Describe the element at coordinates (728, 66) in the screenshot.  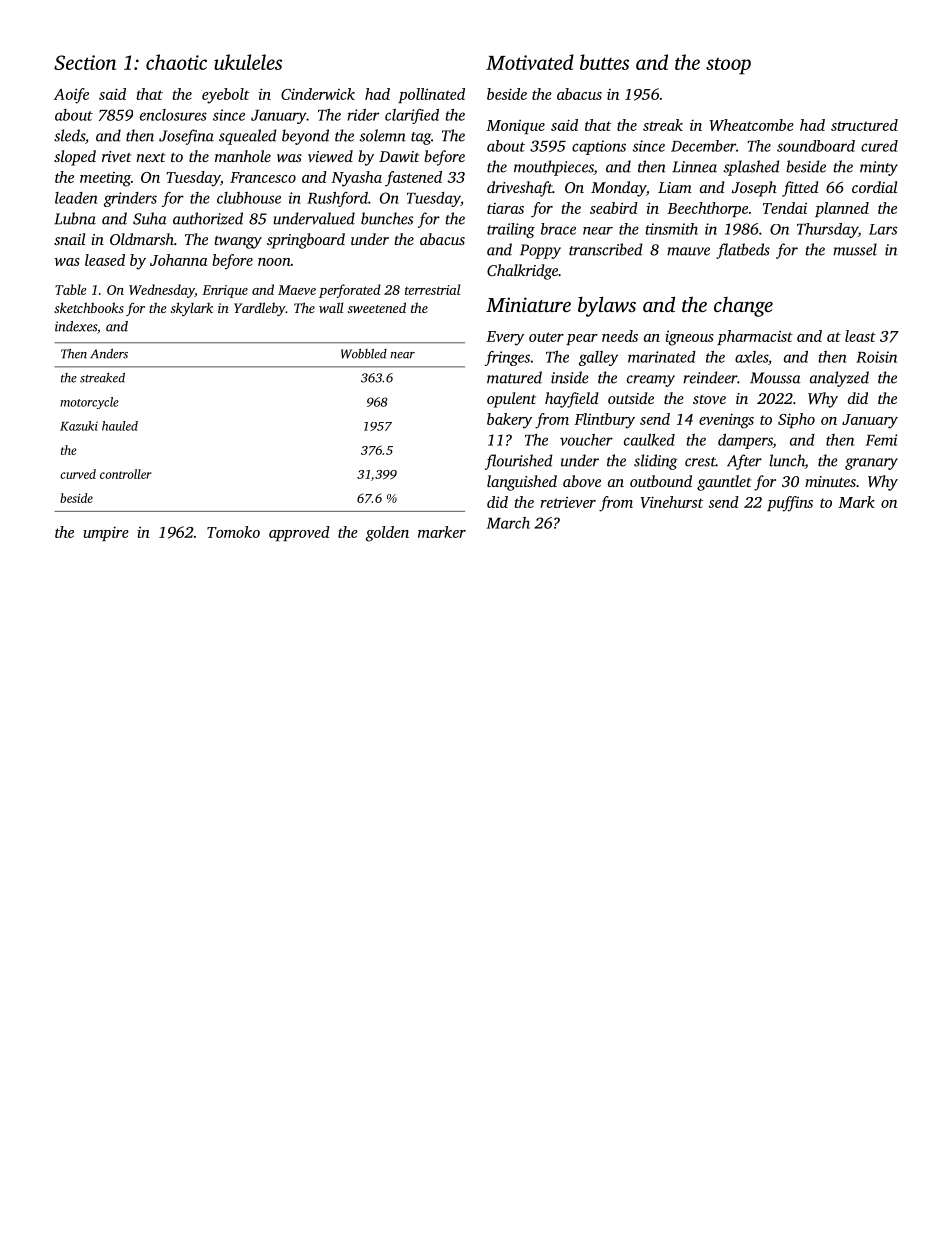
I see `stoop` at that location.
